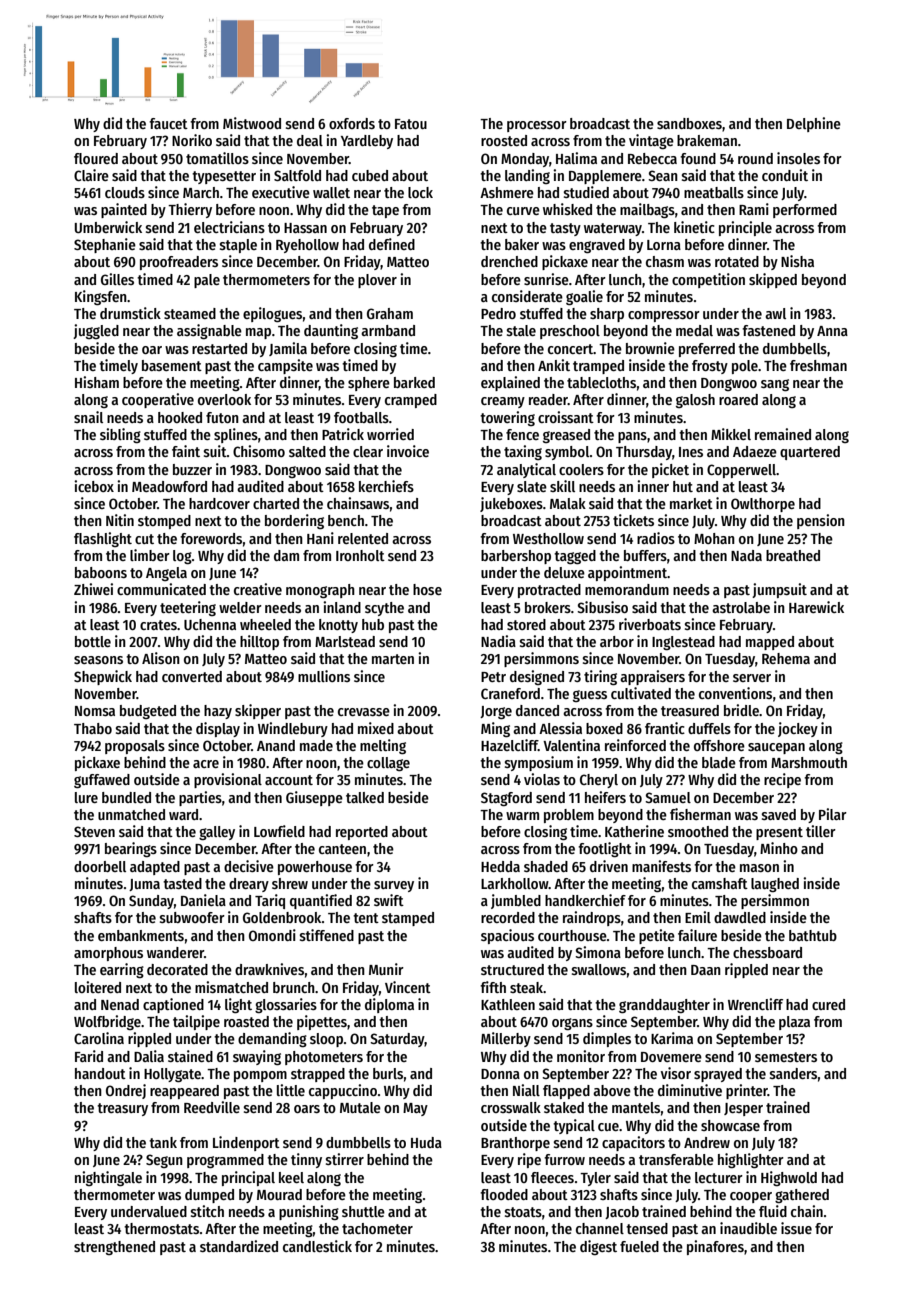 The width and height of the screenshot is (924, 1308). I want to click on Sean, so click(663, 175).
